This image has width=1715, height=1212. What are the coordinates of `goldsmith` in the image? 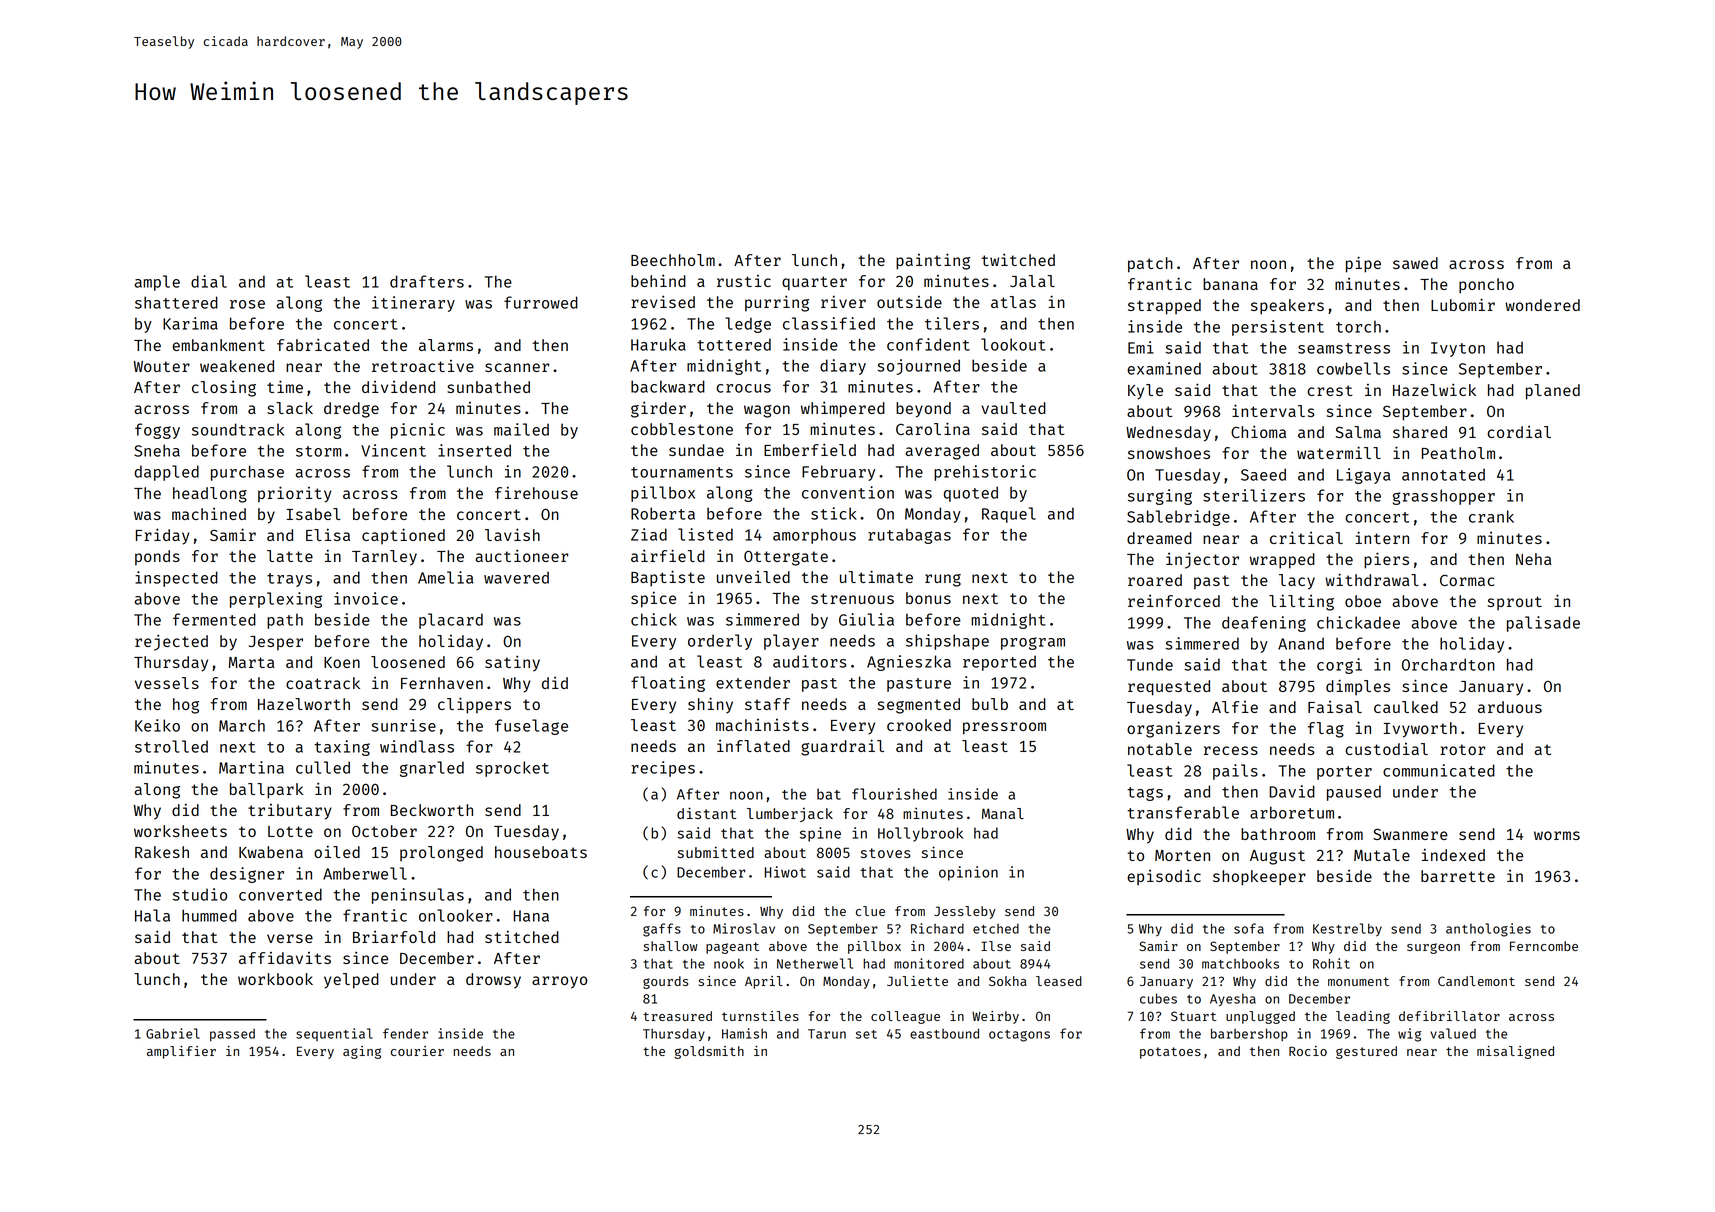 It's located at (709, 1052).
